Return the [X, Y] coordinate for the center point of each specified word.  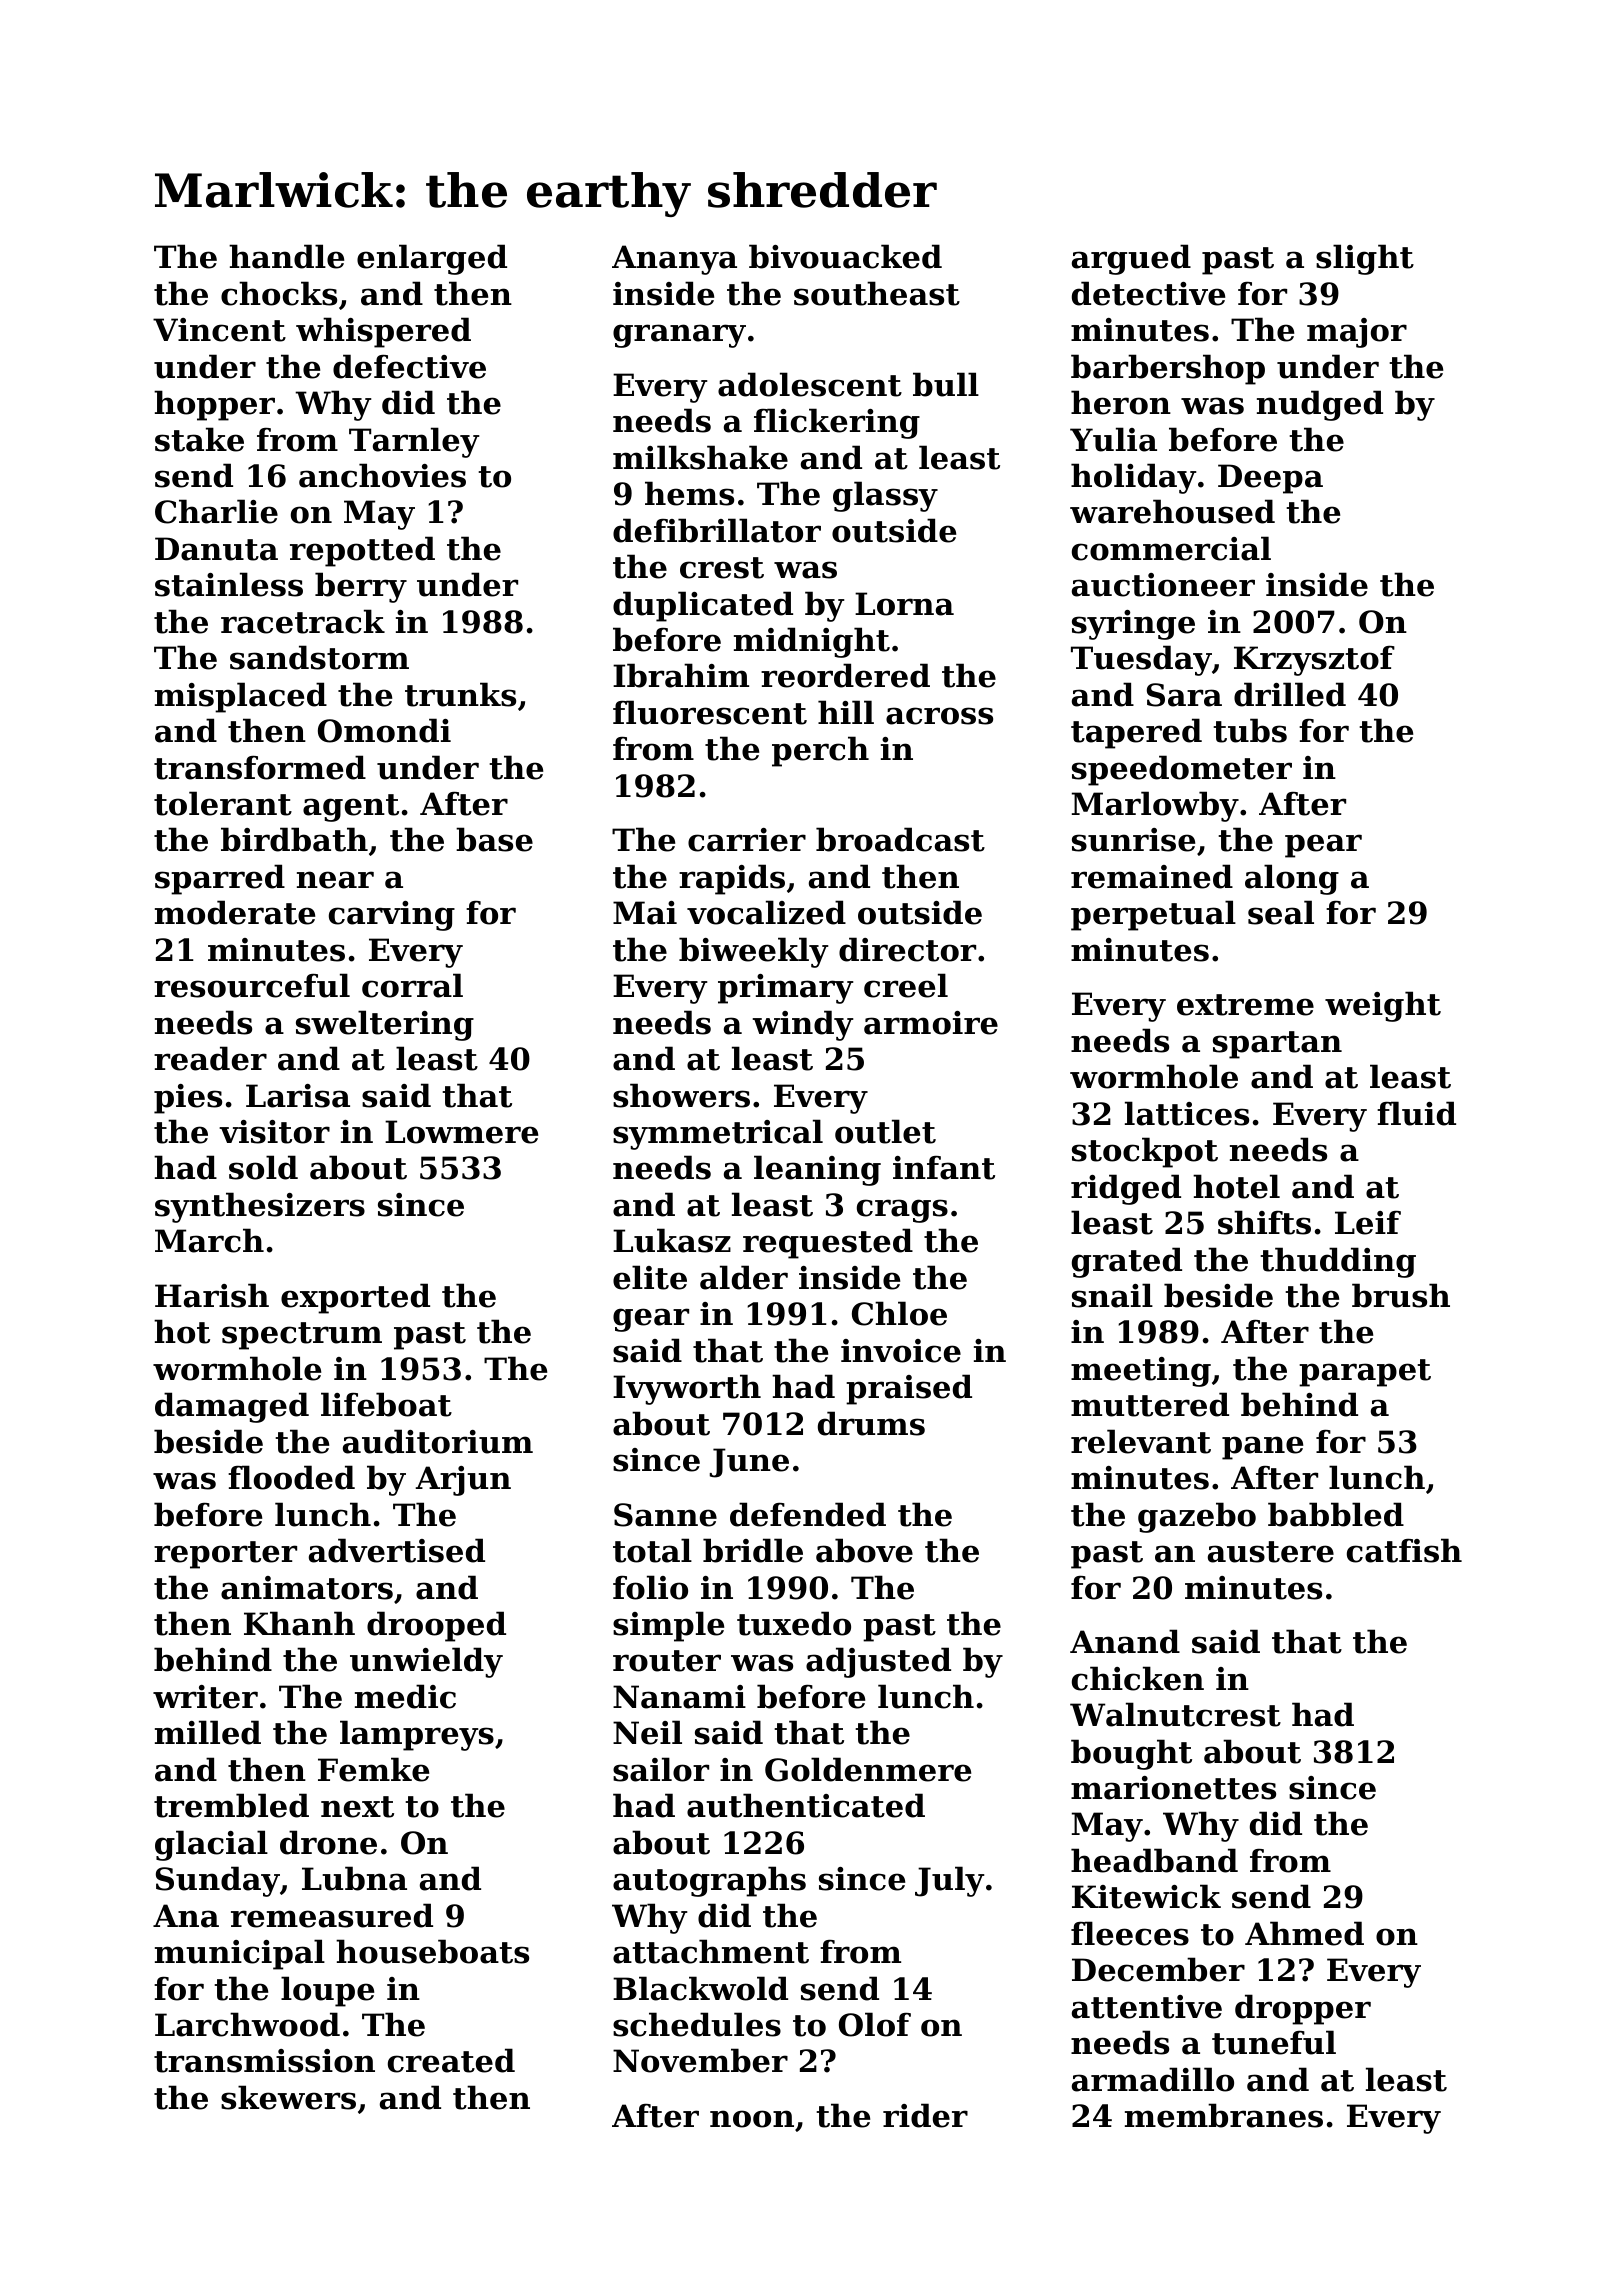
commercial [1171, 548]
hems [689, 493]
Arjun [463, 1481]
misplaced [241, 697]
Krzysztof [1314, 660]
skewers [288, 2097]
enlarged [432, 259]
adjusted [878, 1662]
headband [1154, 1860]
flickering [837, 423]
